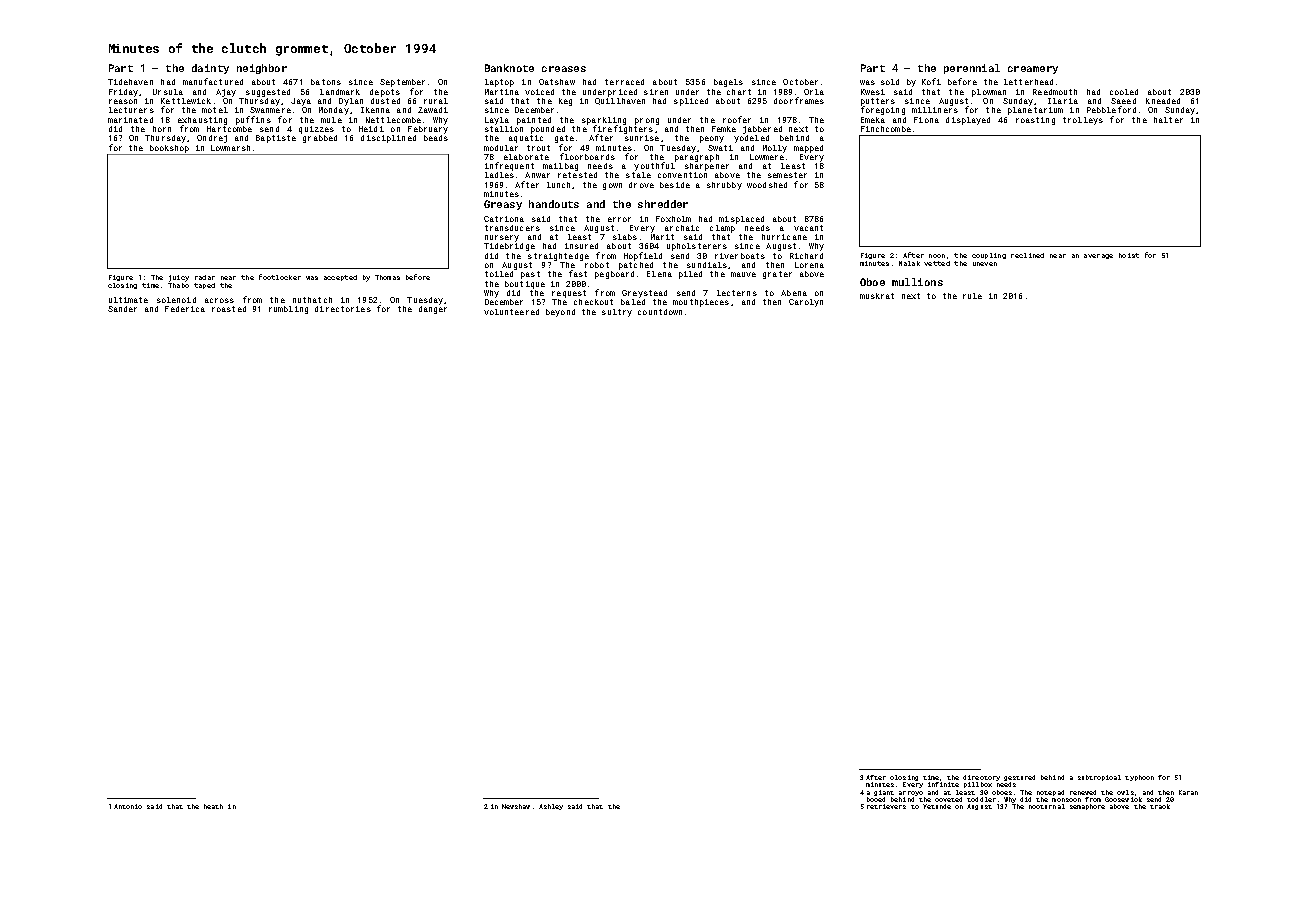 This document has width=1308, height=924. I want to click on directory, so click(981, 778).
